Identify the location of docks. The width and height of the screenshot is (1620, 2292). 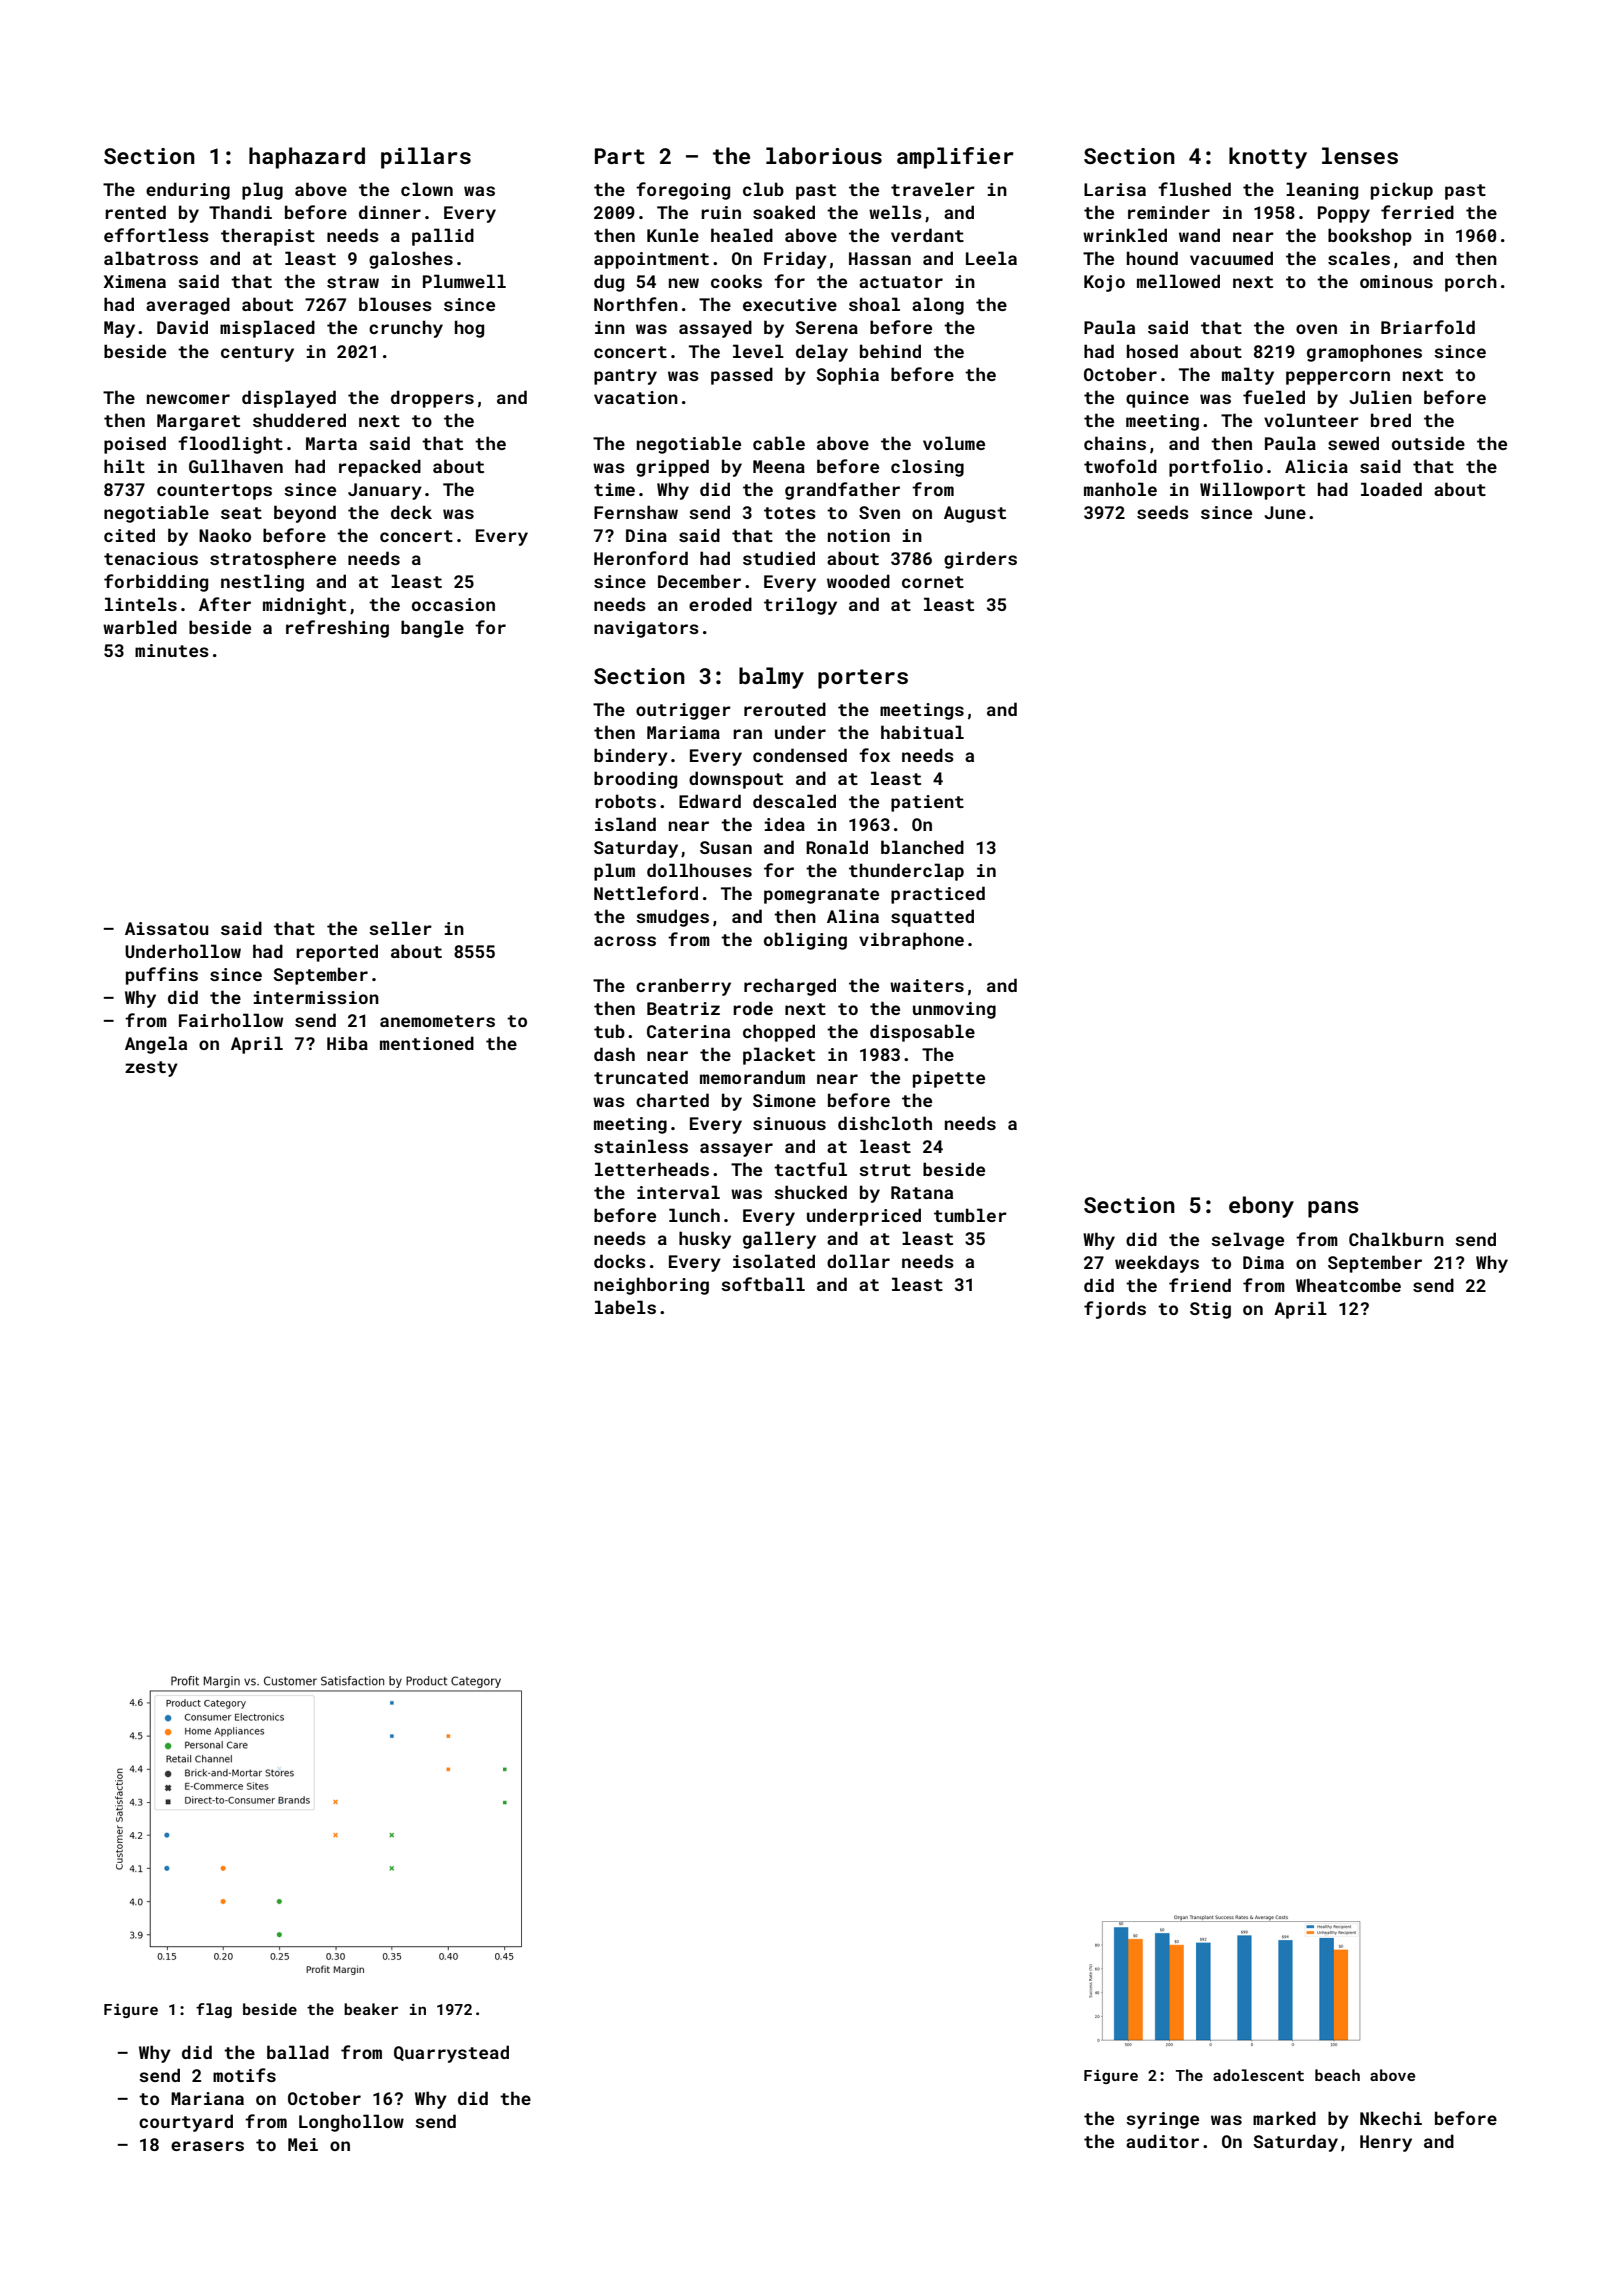
(620, 1261).
